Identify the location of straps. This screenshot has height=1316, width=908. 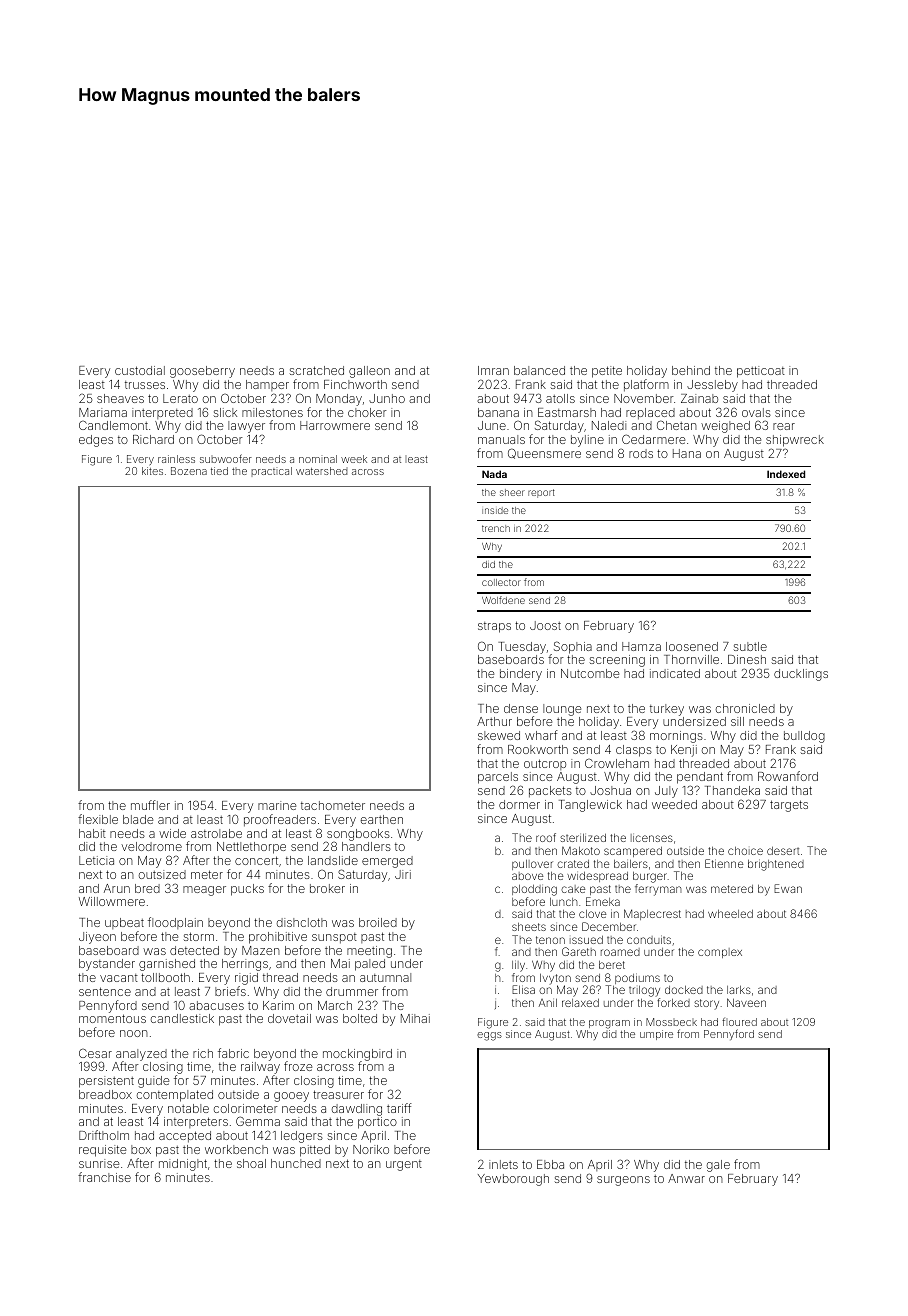
(494, 627).
